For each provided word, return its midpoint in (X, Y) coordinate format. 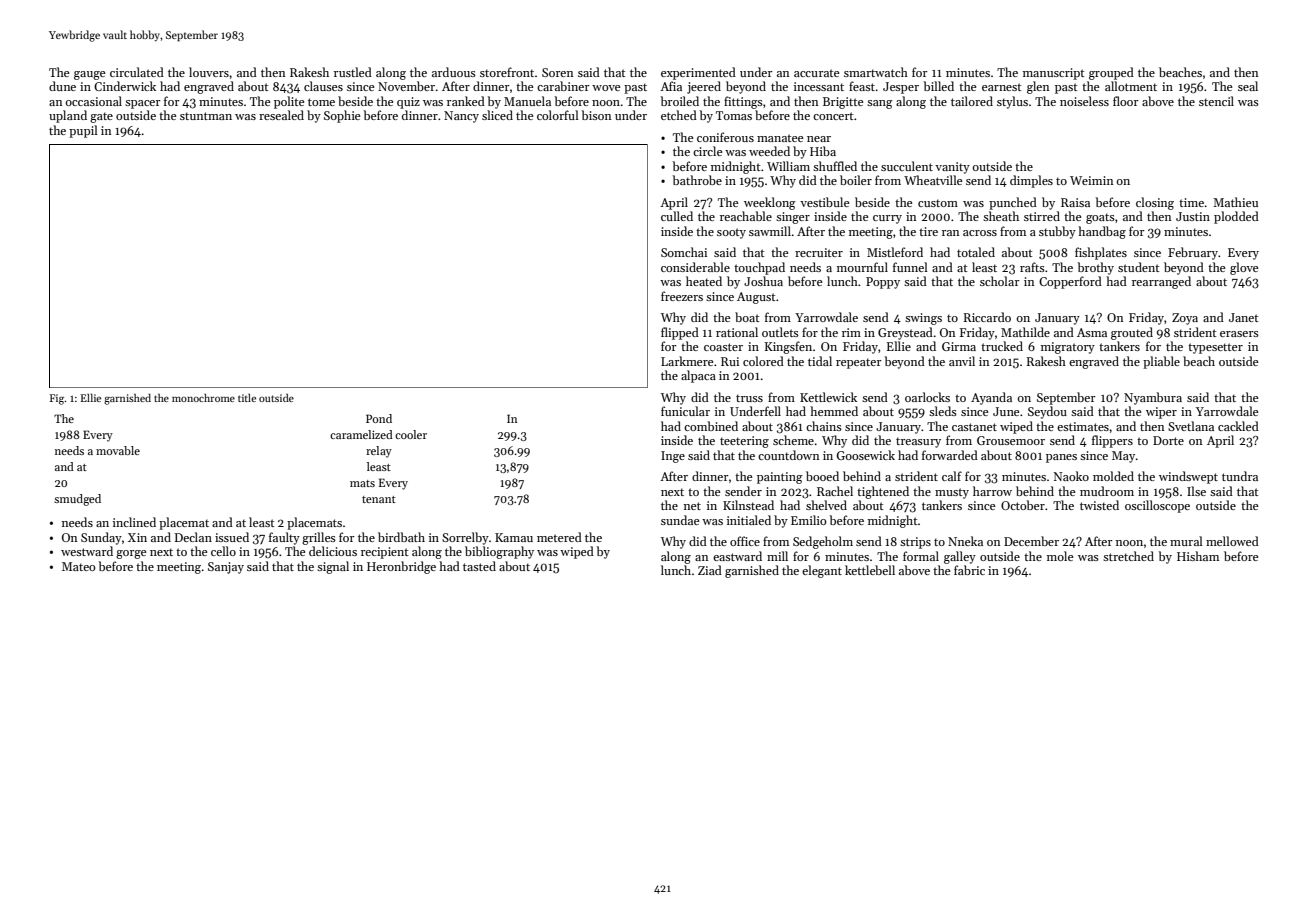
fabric (969, 570)
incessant (819, 86)
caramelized (361, 434)
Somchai (684, 252)
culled (677, 216)
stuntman (206, 116)
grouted (1132, 333)
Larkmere (687, 361)
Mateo (79, 566)
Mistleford (895, 252)
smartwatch (876, 72)
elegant (822, 571)
